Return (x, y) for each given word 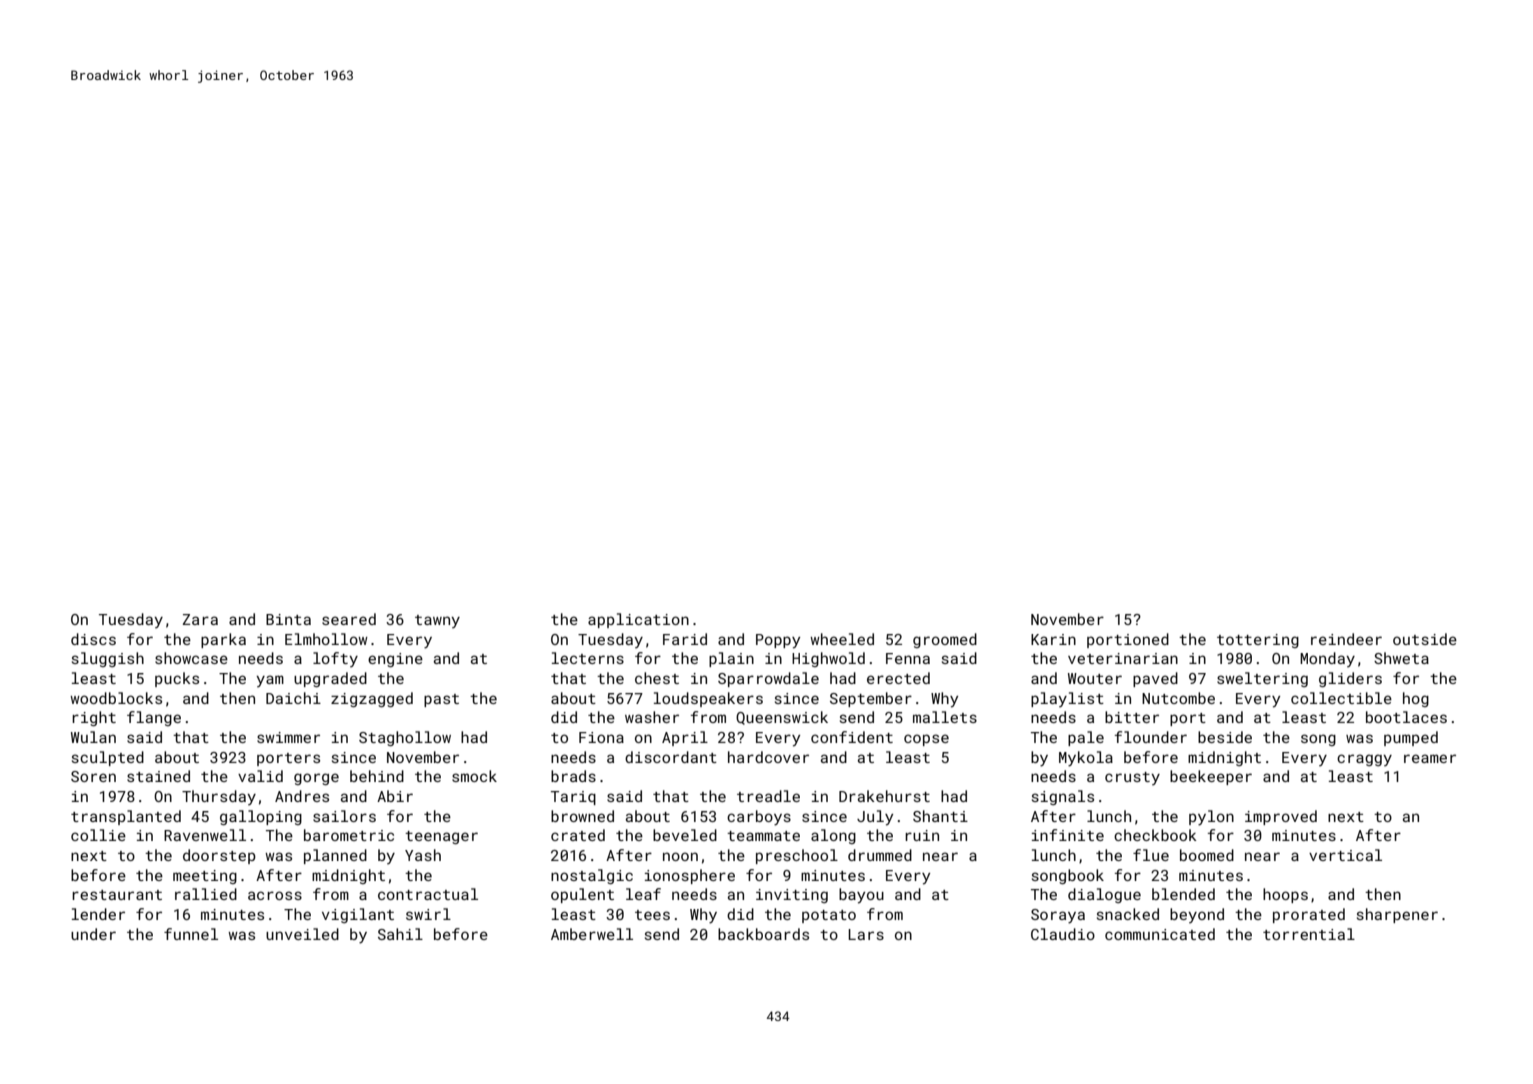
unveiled (302, 934)
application (638, 620)
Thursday (219, 797)
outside (1425, 639)
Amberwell (592, 934)
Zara (200, 619)
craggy (1364, 760)
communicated (1160, 934)
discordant (671, 757)
